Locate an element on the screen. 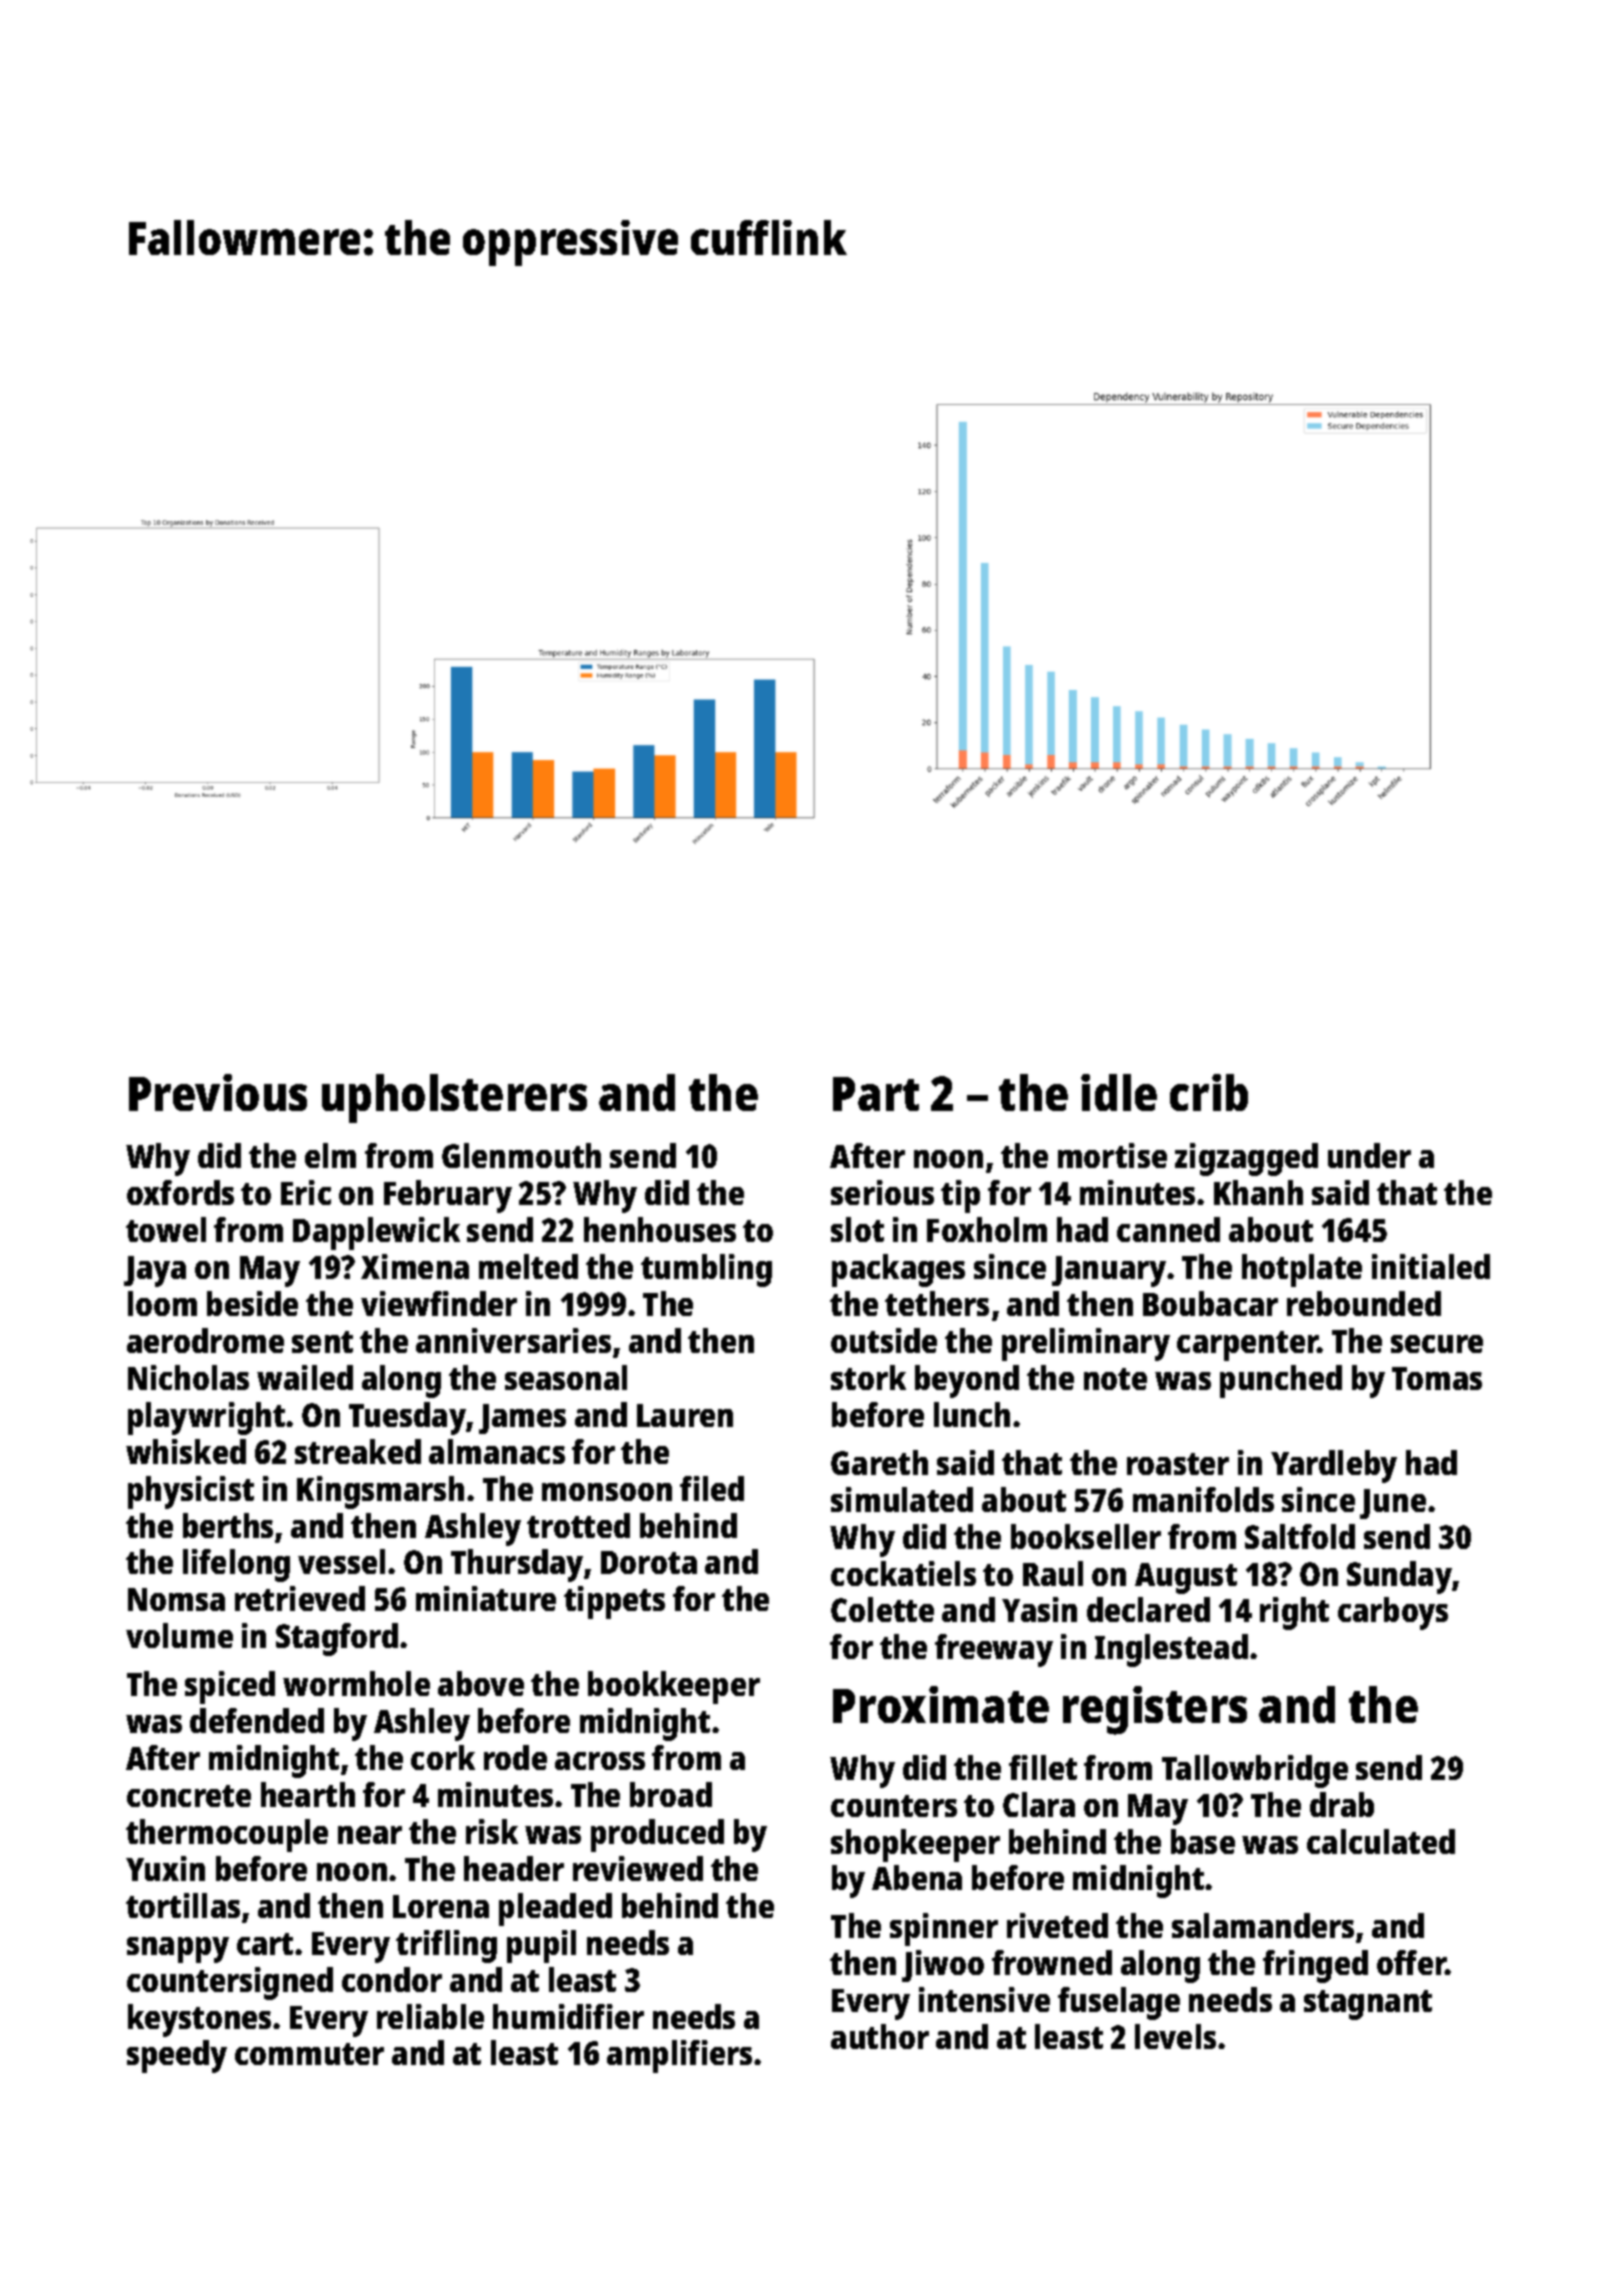  canned is located at coordinates (1168, 1229).
